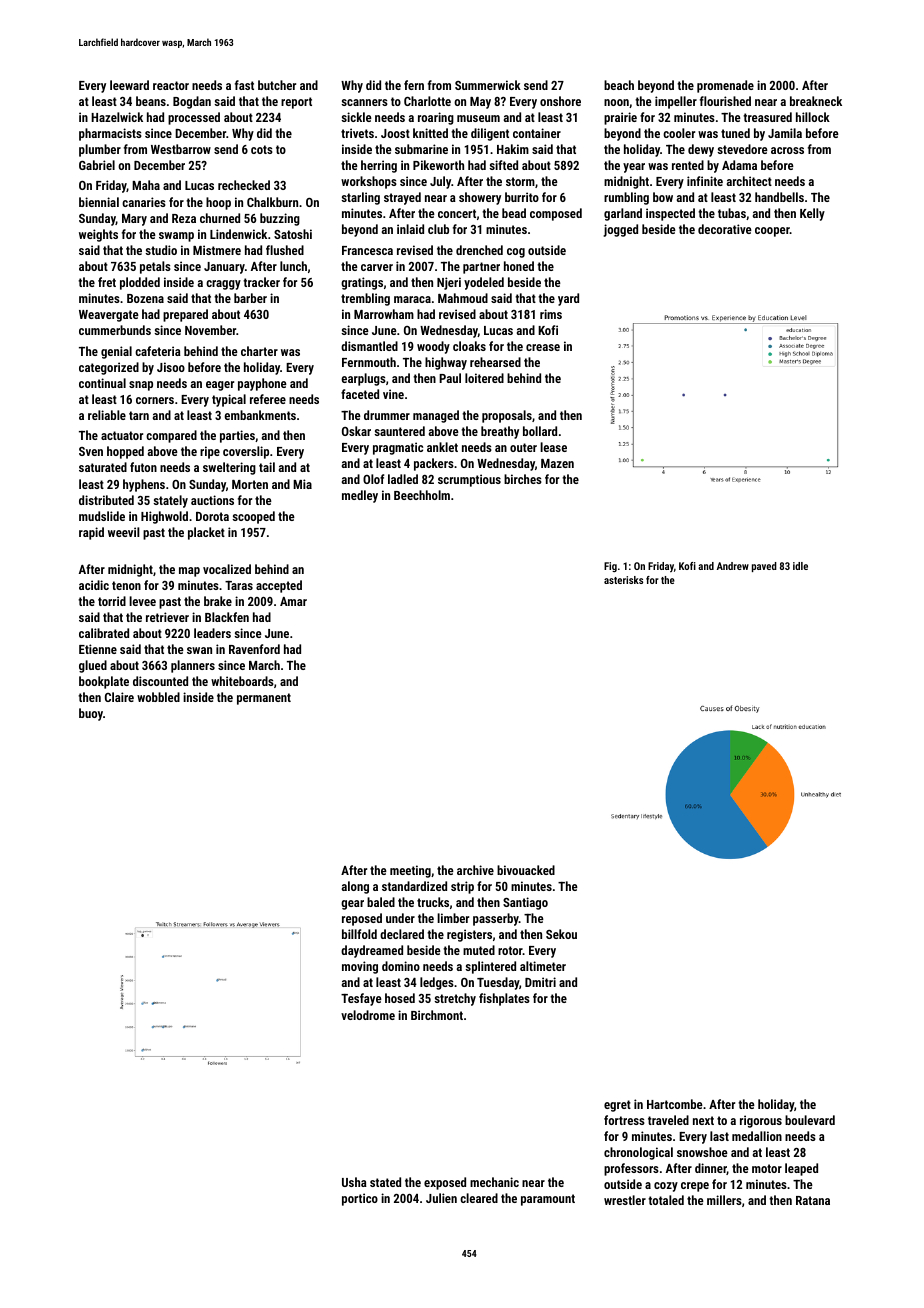 Image resolution: width=924 pixels, height=1308 pixels. I want to click on archive, so click(475, 870).
